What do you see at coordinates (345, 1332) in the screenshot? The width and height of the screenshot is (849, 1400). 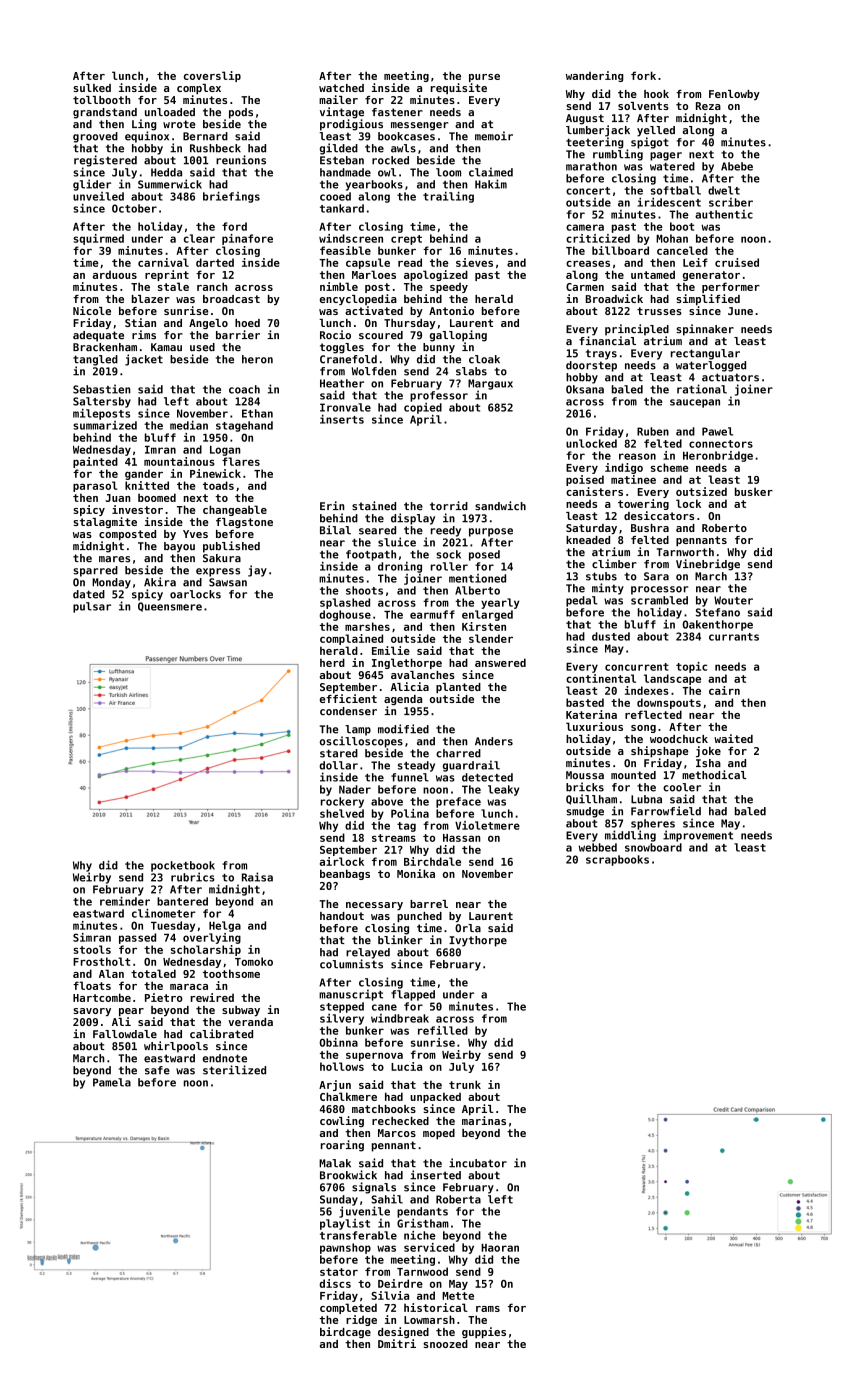 I see `birdcage` at bounding box center [345, 1332].
